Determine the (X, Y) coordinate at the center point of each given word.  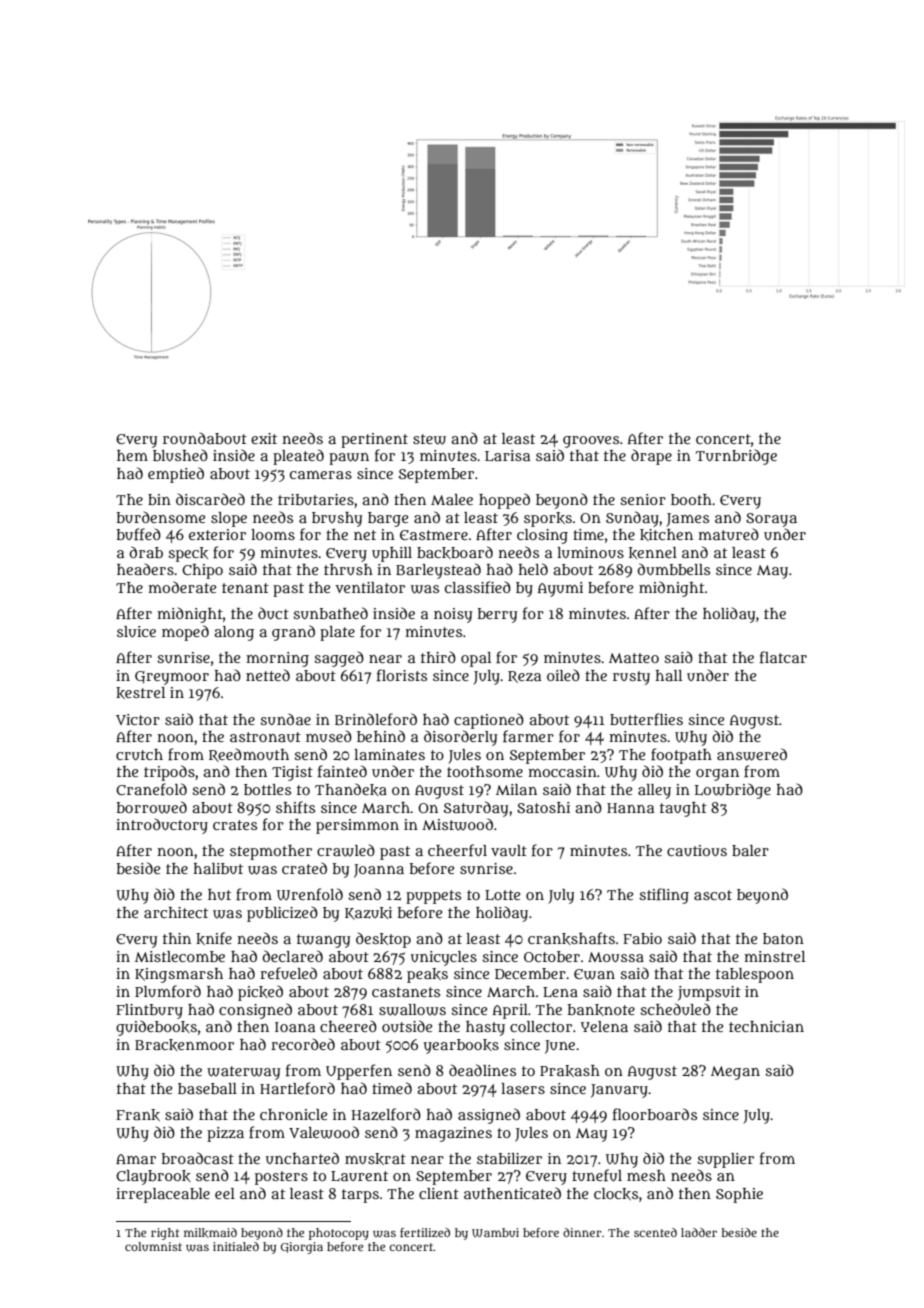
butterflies (646, 719)
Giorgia (302, 1248)
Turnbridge (736, 457)
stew (429, 439)
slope (229, 519)
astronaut (265, 737)
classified (478, 587)
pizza (225, 1134)
